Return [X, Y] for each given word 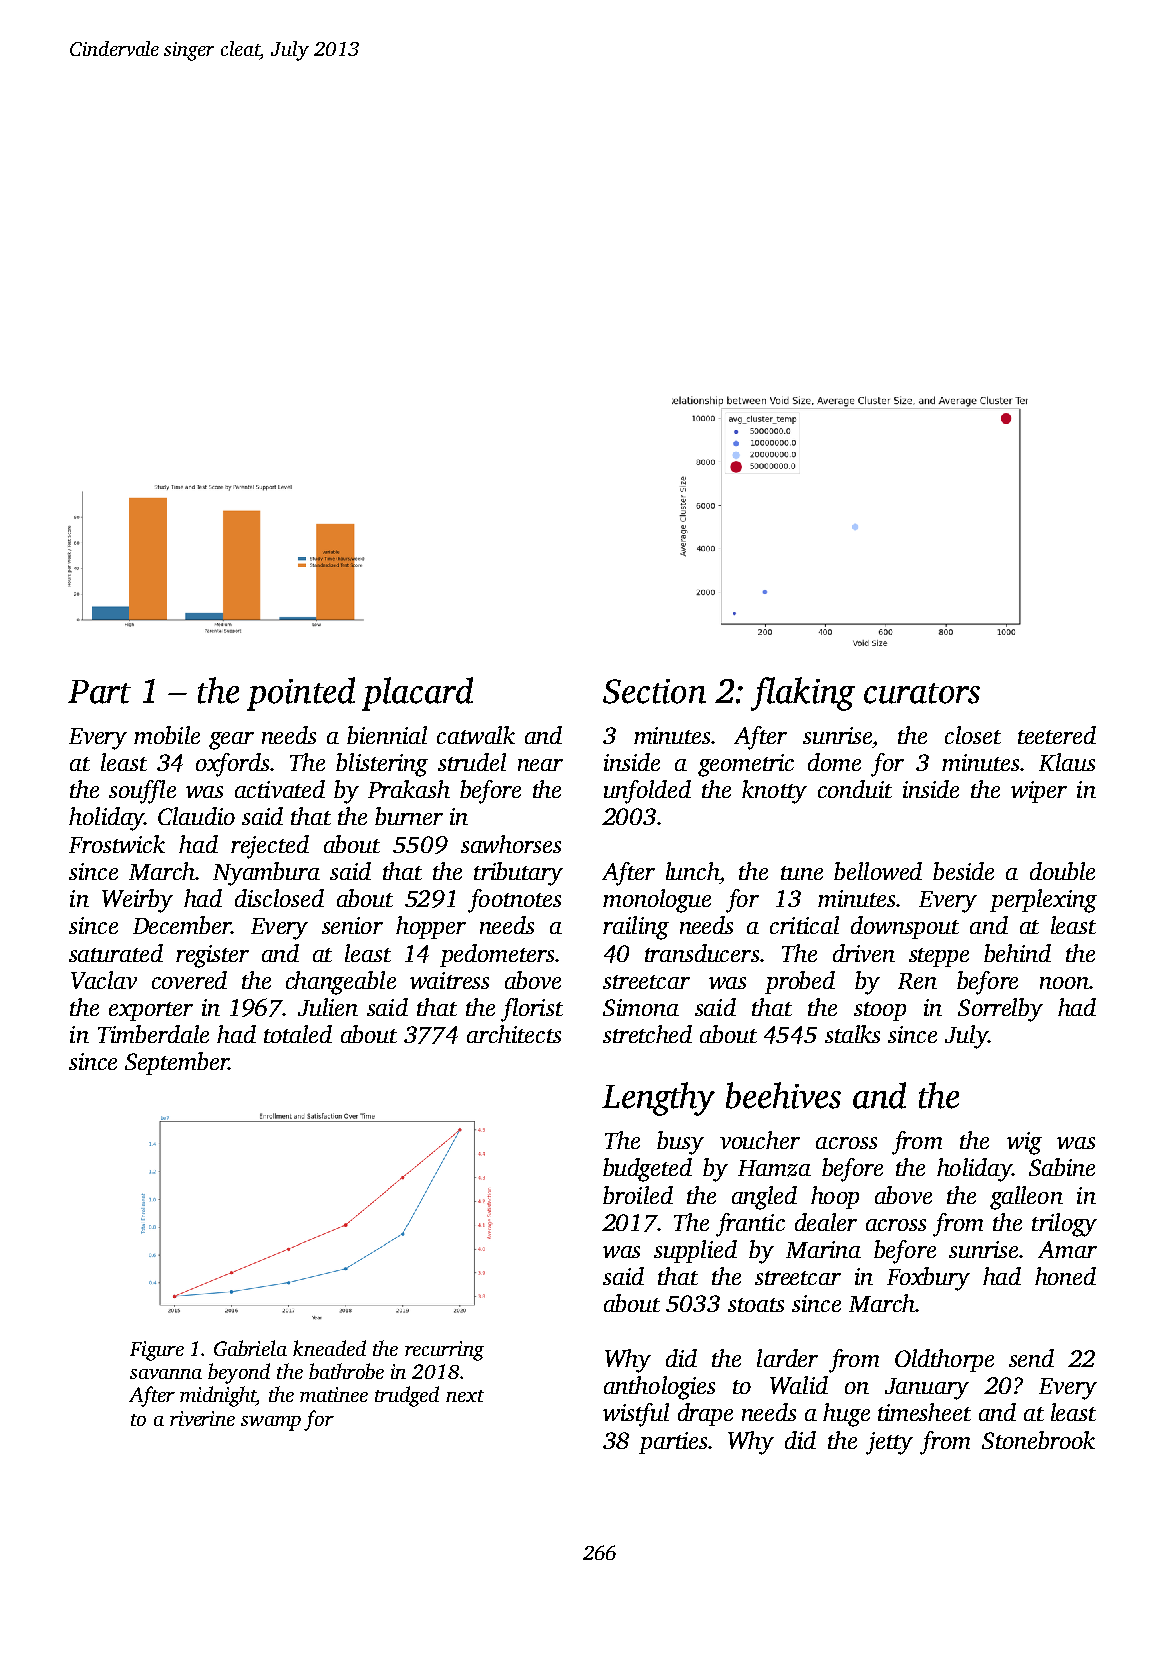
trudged [407, 1396]
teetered [1057, 735]
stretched [647, 1034]
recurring [444, 1351]
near [540, 765]
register [212, 956]
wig [1024, 1143]
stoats [756, 1305]
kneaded [329, 1348]
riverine [202, 1418]
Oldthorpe [944, 1360]
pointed [301, 694]
